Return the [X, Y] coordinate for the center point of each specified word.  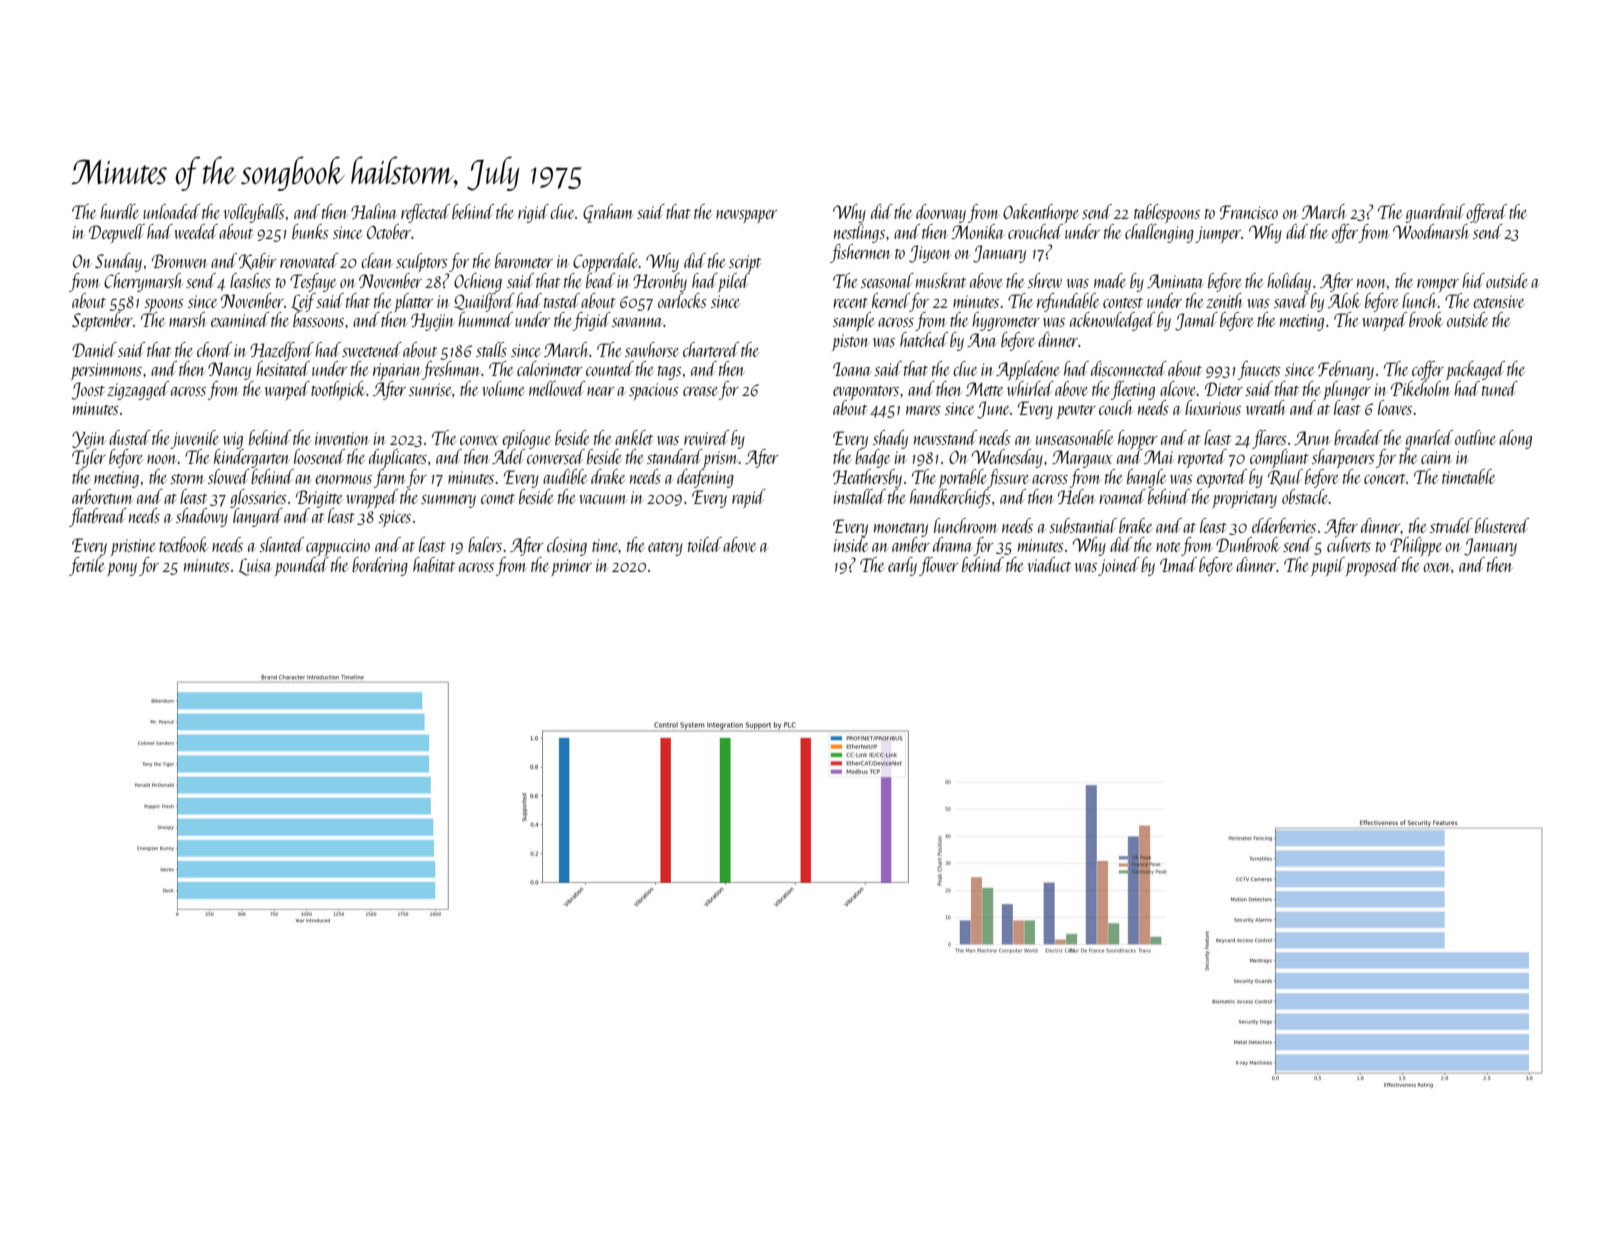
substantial [1083, 525]
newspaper [747, 216]
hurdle [119, 211]
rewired [706, 437]
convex [479, 440]
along [1515, 439]
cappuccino [338, 547]
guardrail [1435, 213]
